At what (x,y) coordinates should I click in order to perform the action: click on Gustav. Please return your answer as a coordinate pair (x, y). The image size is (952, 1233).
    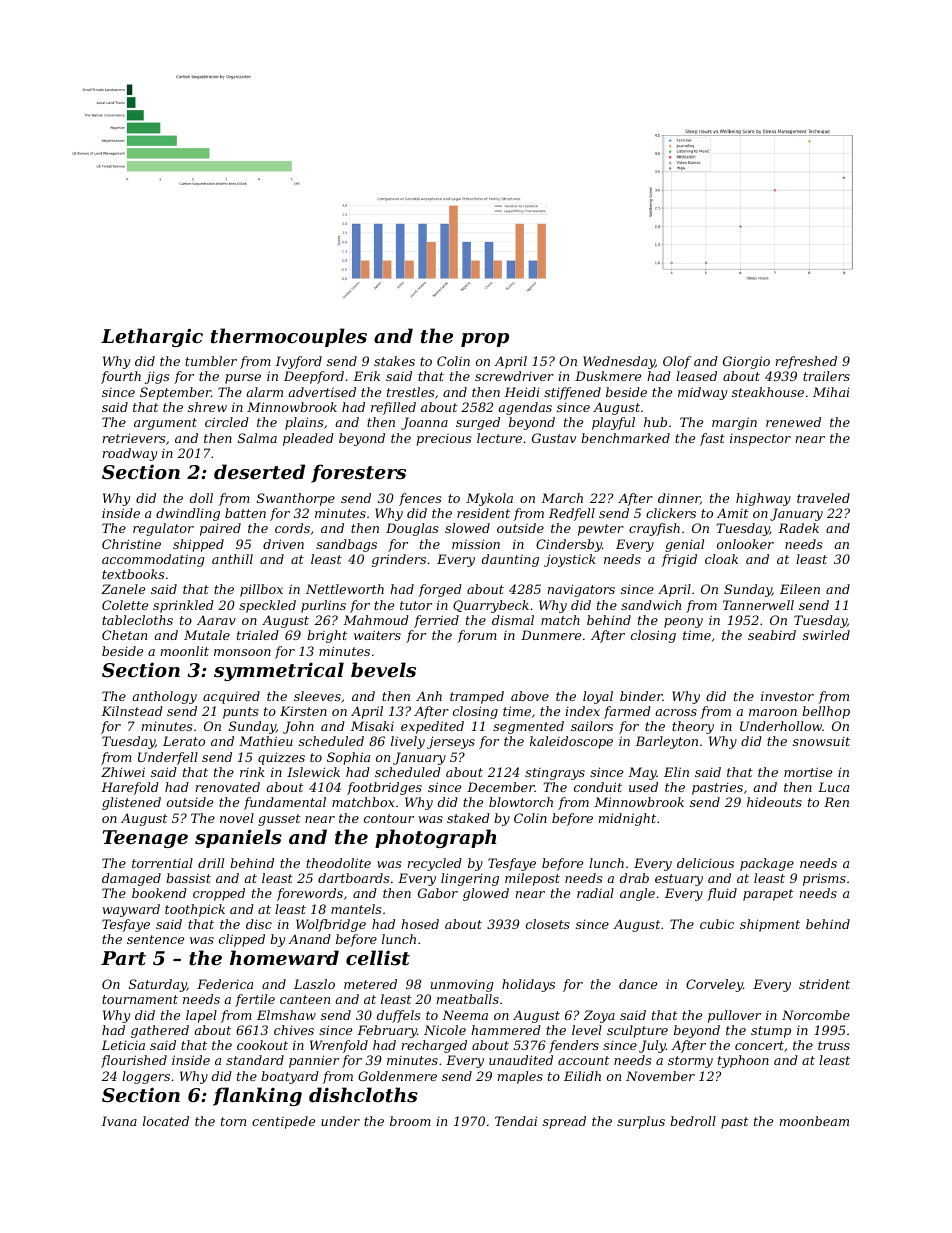
    Looking at the image, I should click on (554, 438).
